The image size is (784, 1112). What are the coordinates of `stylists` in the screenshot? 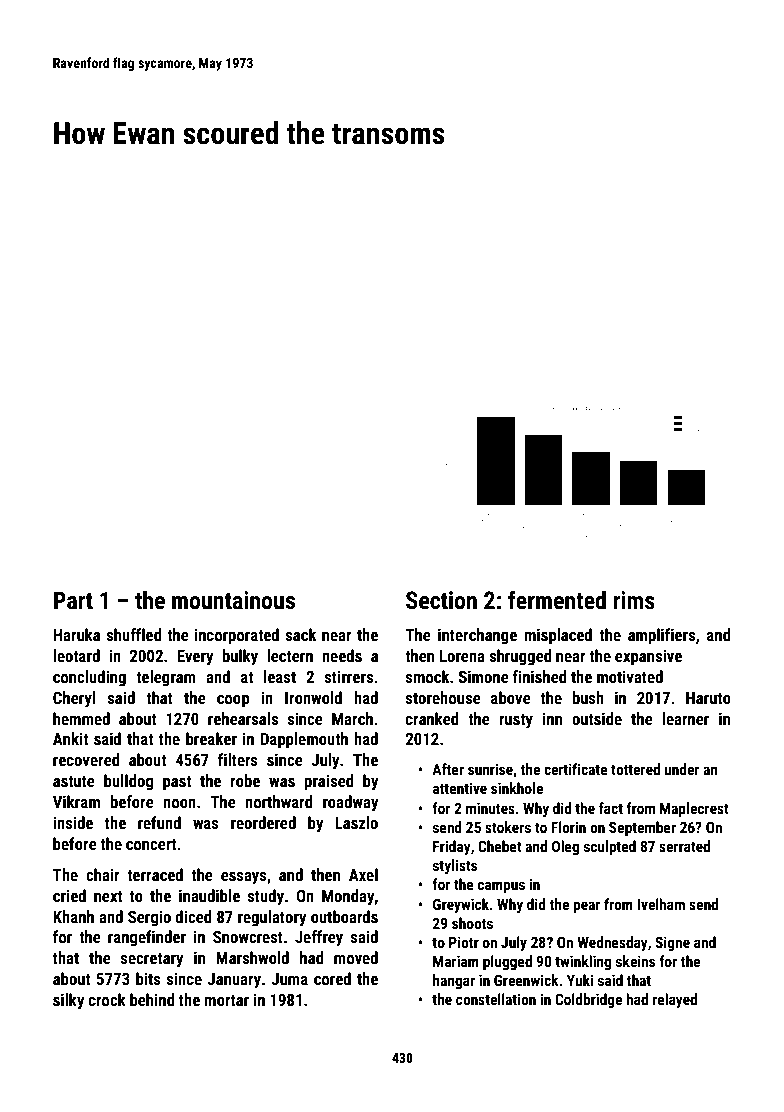 It's located at (455, 866).
